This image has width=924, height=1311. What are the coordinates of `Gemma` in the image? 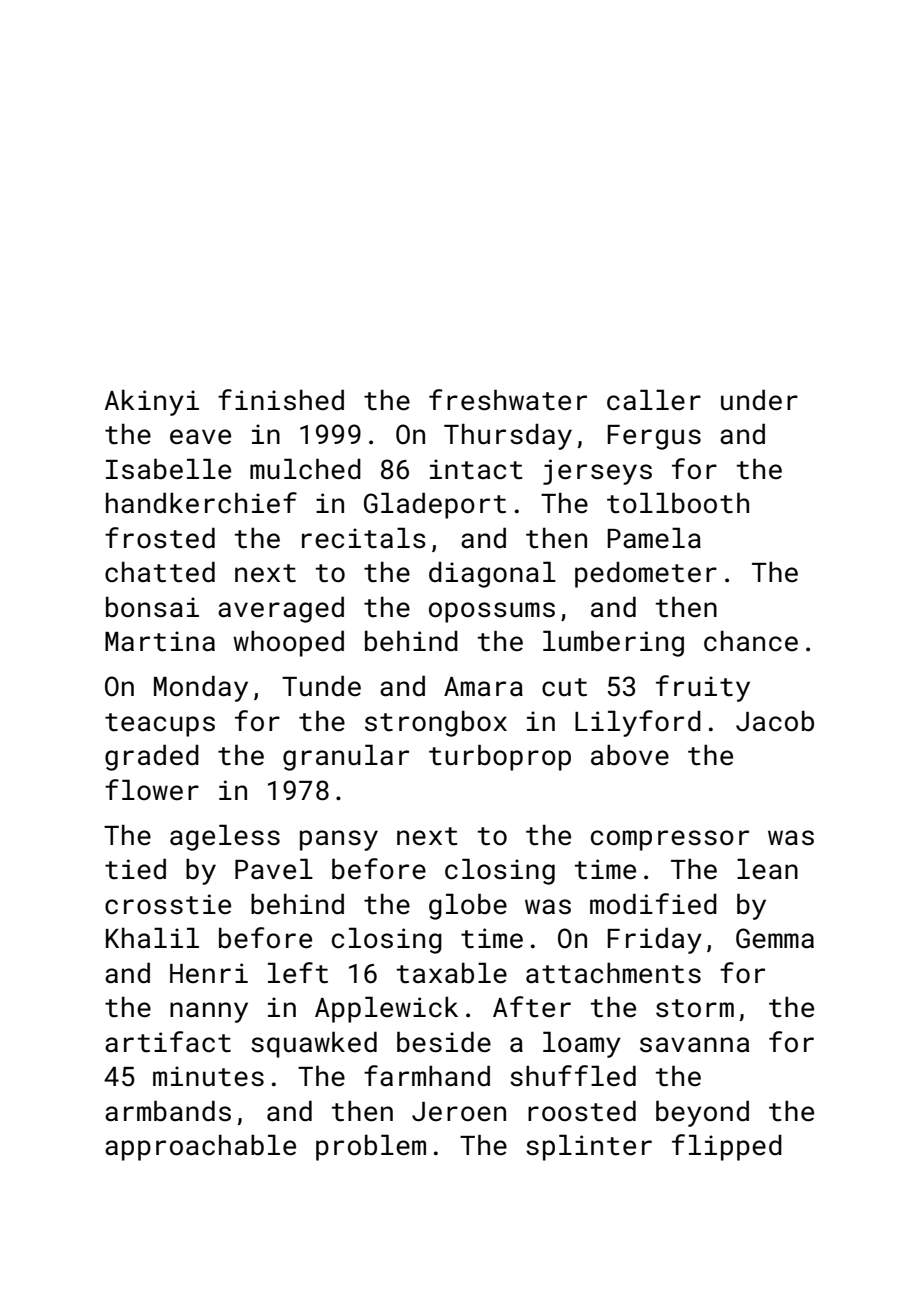 It's located at (775, 938).
